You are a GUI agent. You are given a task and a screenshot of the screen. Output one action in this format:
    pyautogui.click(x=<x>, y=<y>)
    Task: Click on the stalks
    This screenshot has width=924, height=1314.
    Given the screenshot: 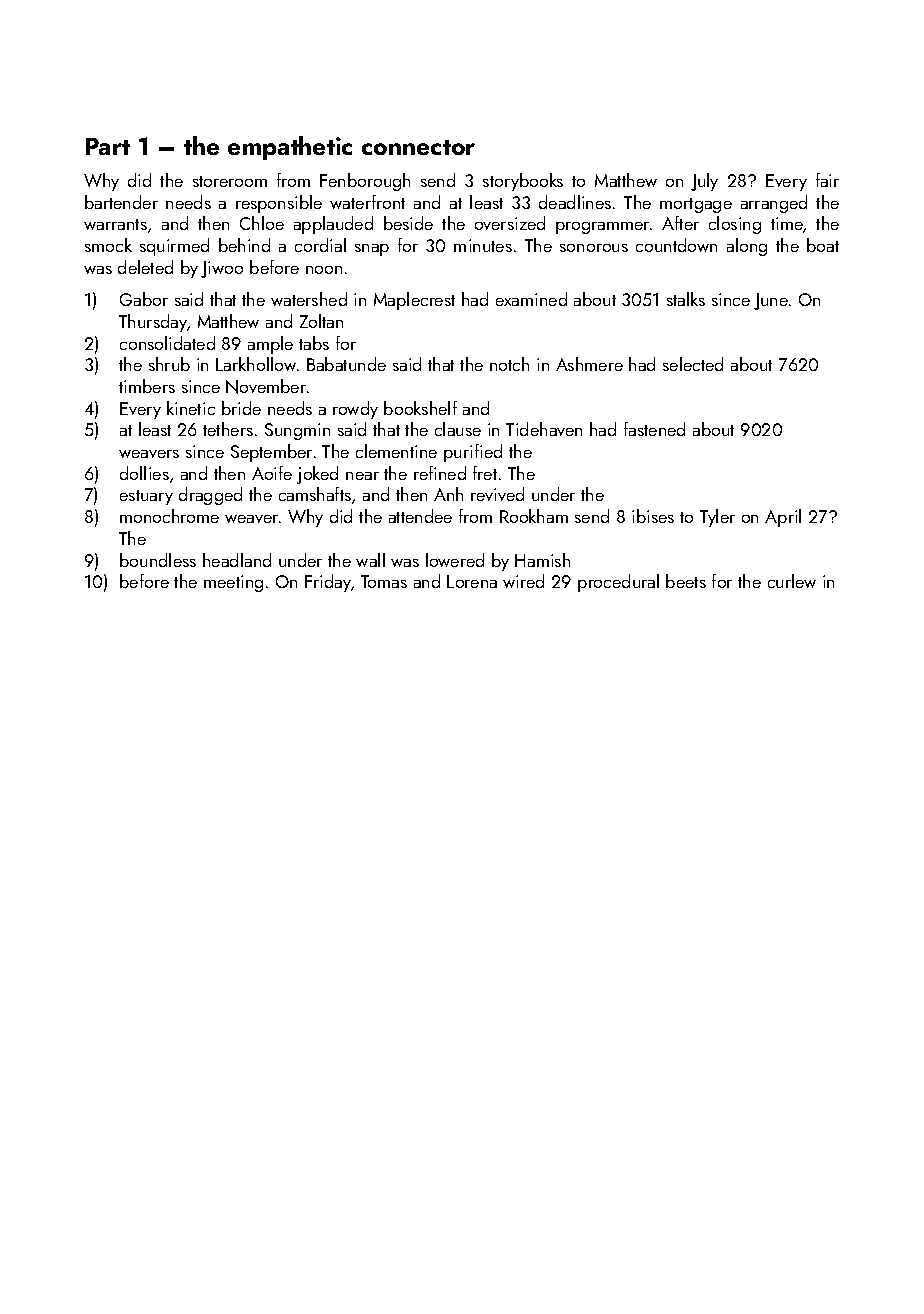 What is the action you would take?
    pyautogui.click(x=686, y=299)
